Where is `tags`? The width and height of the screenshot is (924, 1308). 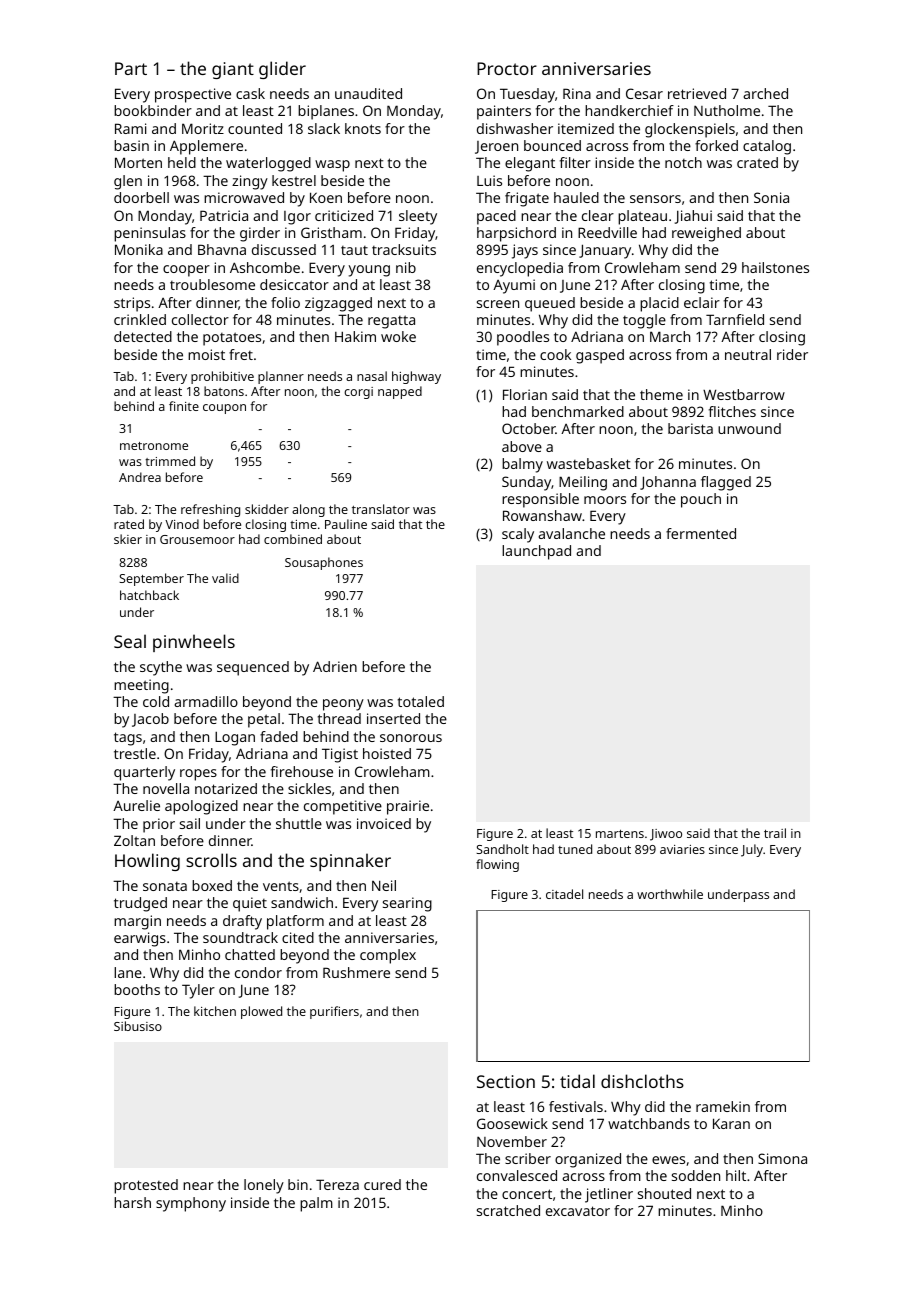
tags is located at coordinates (128, 739).
